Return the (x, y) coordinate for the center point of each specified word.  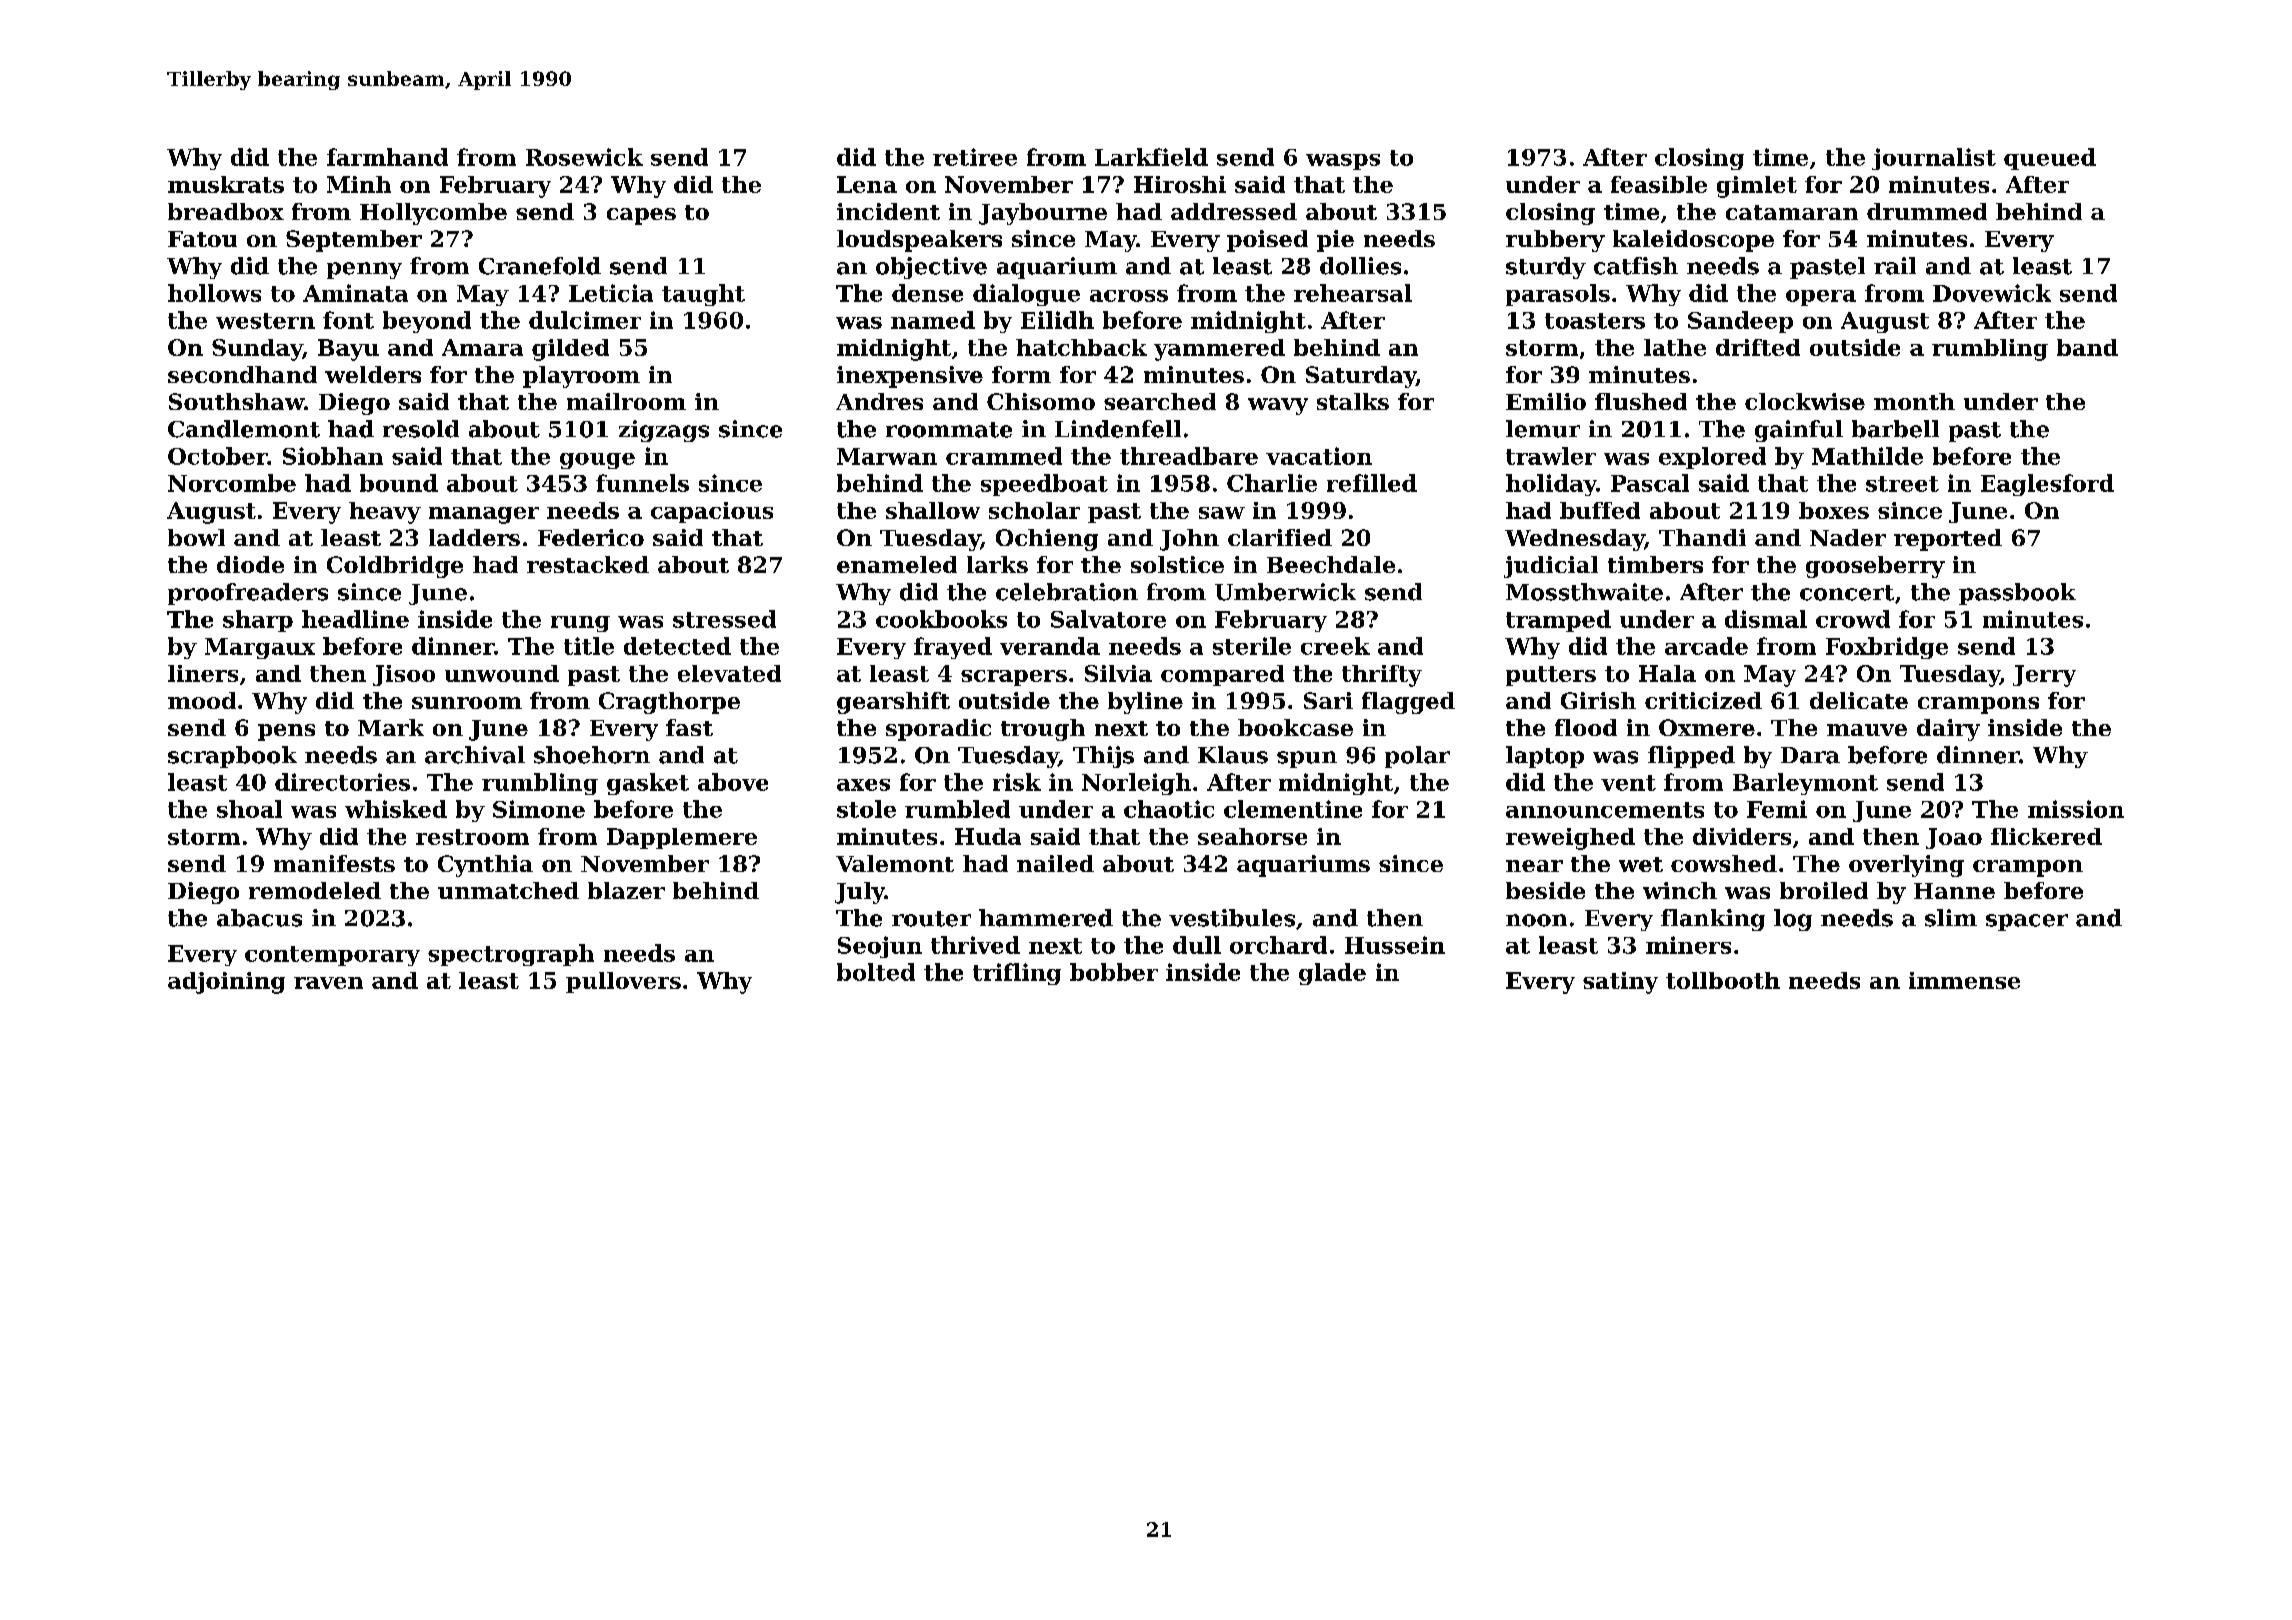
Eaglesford (2047, 485)
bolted (876, 972)
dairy (1948, 730)
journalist (1934, 159)
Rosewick (584, 157)
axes (863, 785)
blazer (626, 890)
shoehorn (592, 755)
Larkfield (1151, 157)
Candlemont (244, 429)
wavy (1278, 406)
